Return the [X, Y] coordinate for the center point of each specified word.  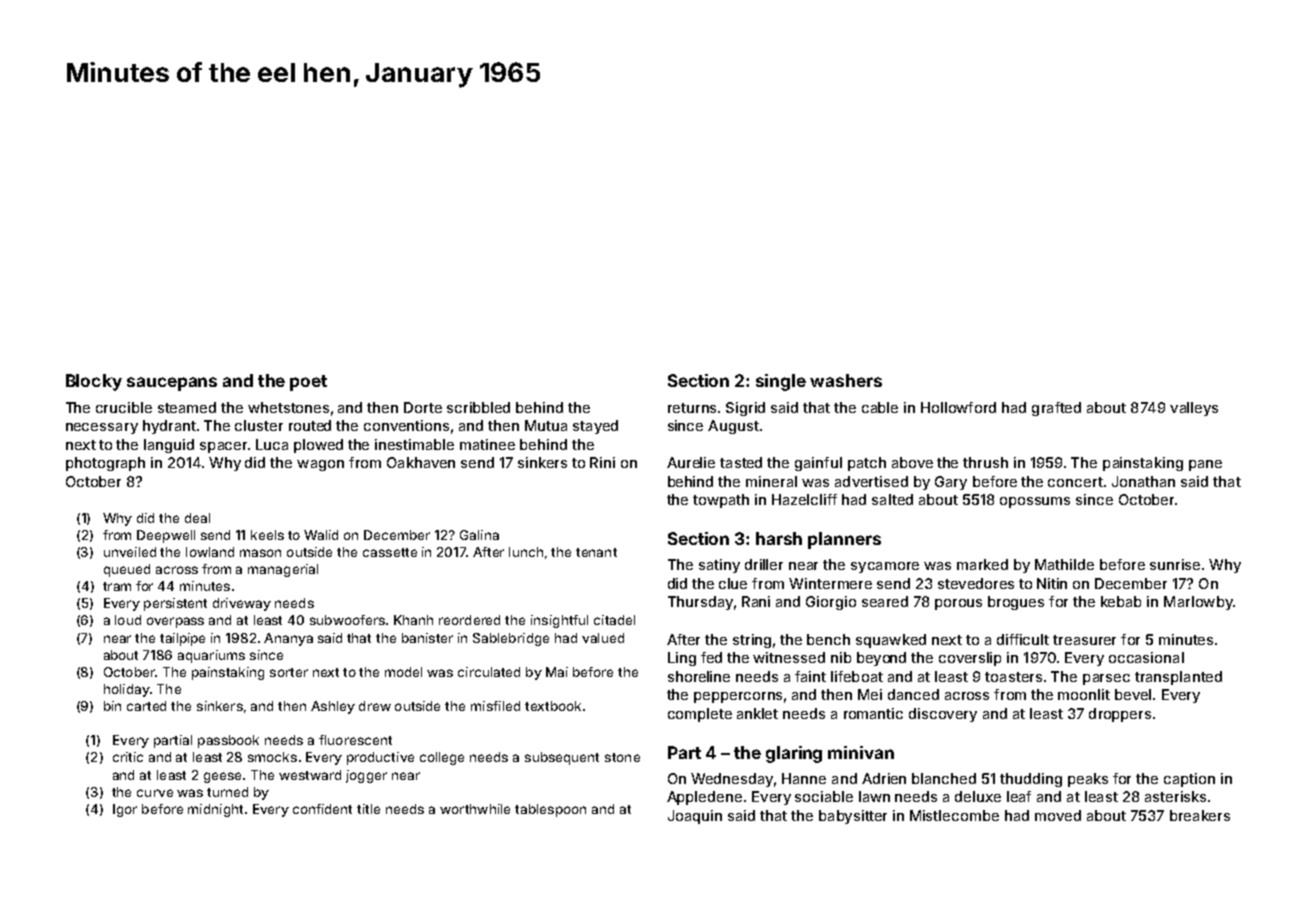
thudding [1031, 780]
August [733, 427]
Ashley [333, 707]
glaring [794, 754]
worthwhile [475, 809]
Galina [479, 535]
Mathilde [1064, 564]
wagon [320, 465]
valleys [1194, 409]
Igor [125, 810]
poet [308, 383]
